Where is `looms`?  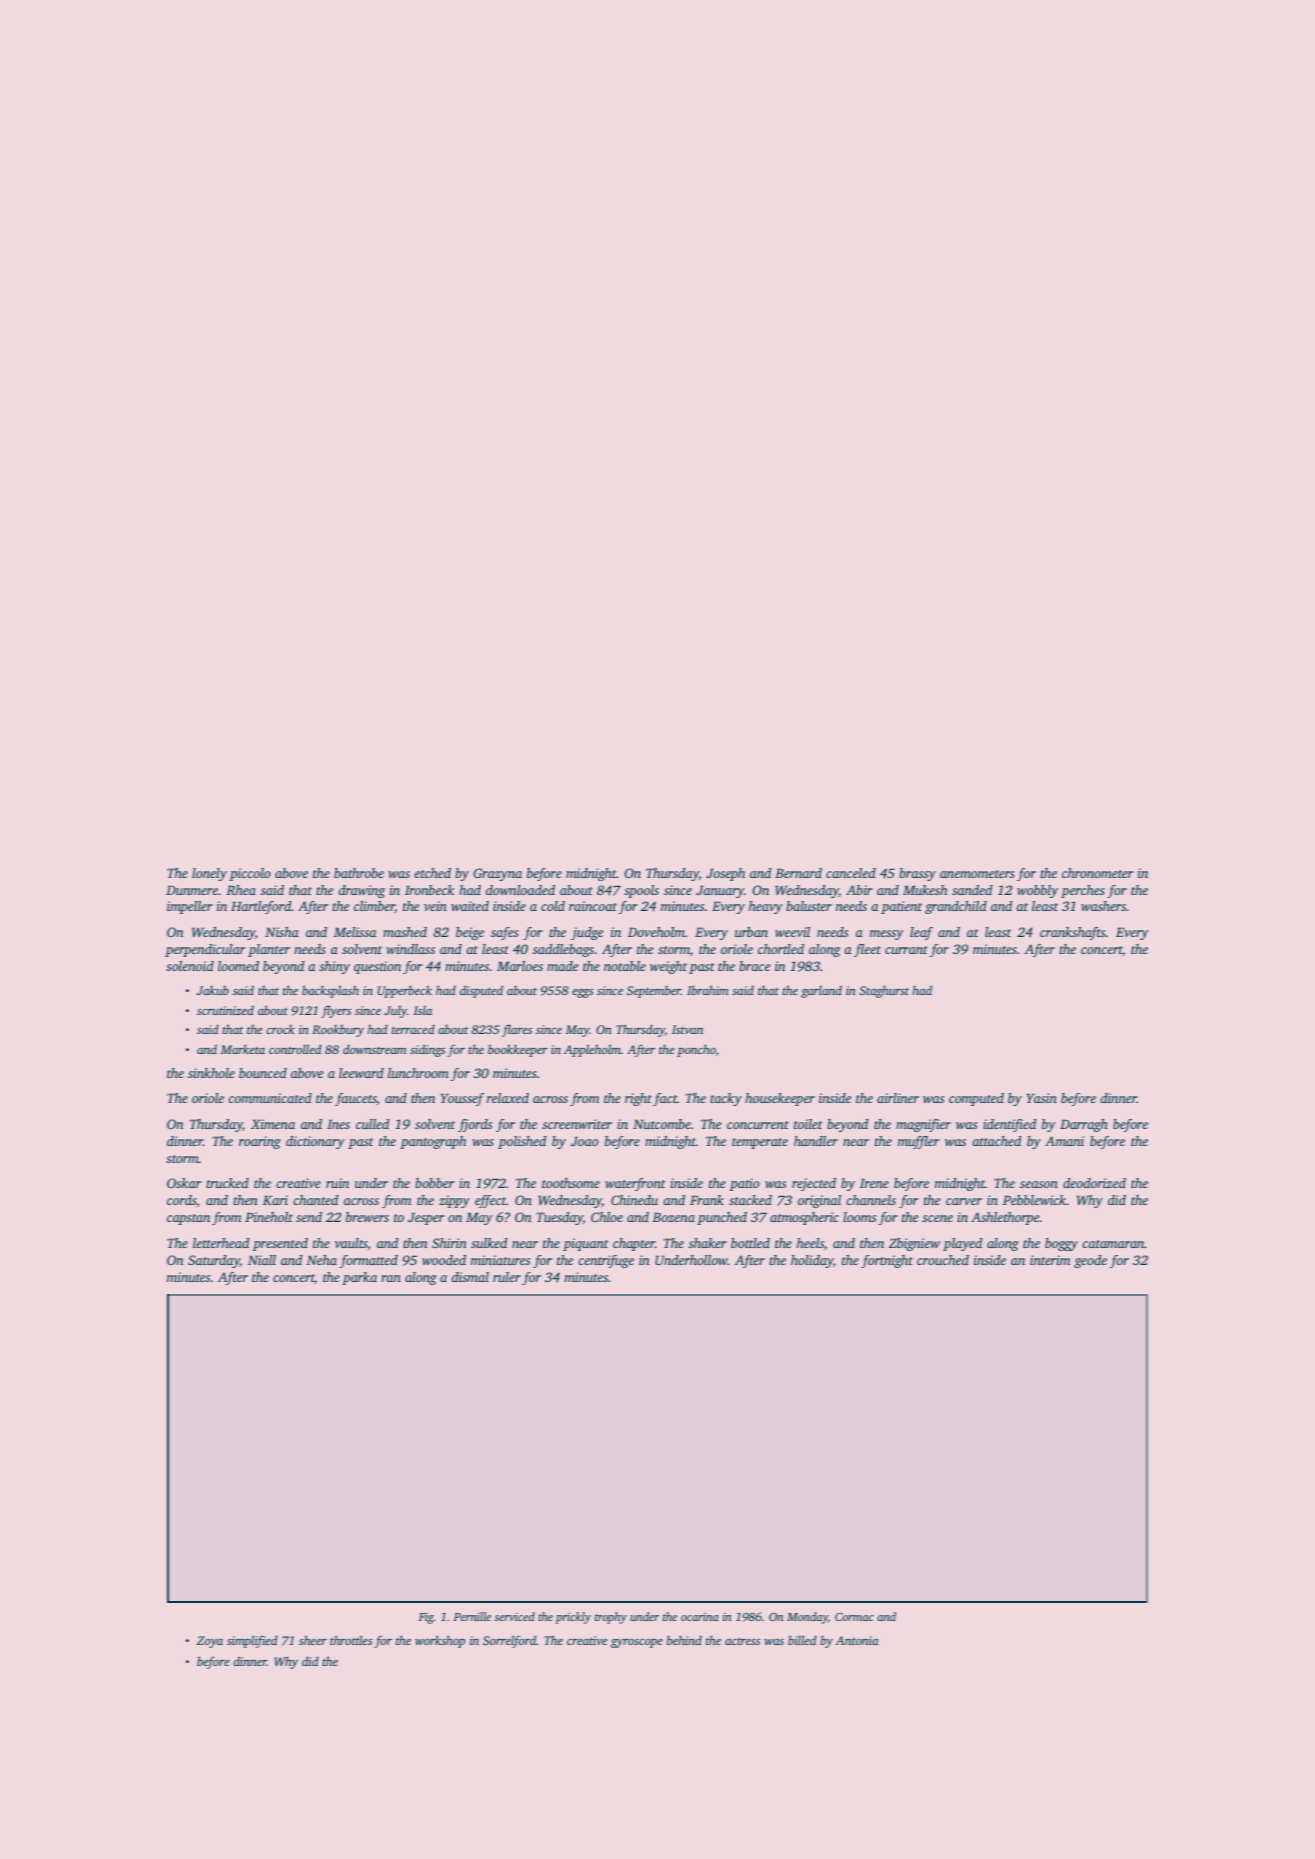
looms is located at coordinates (859, 1217).
